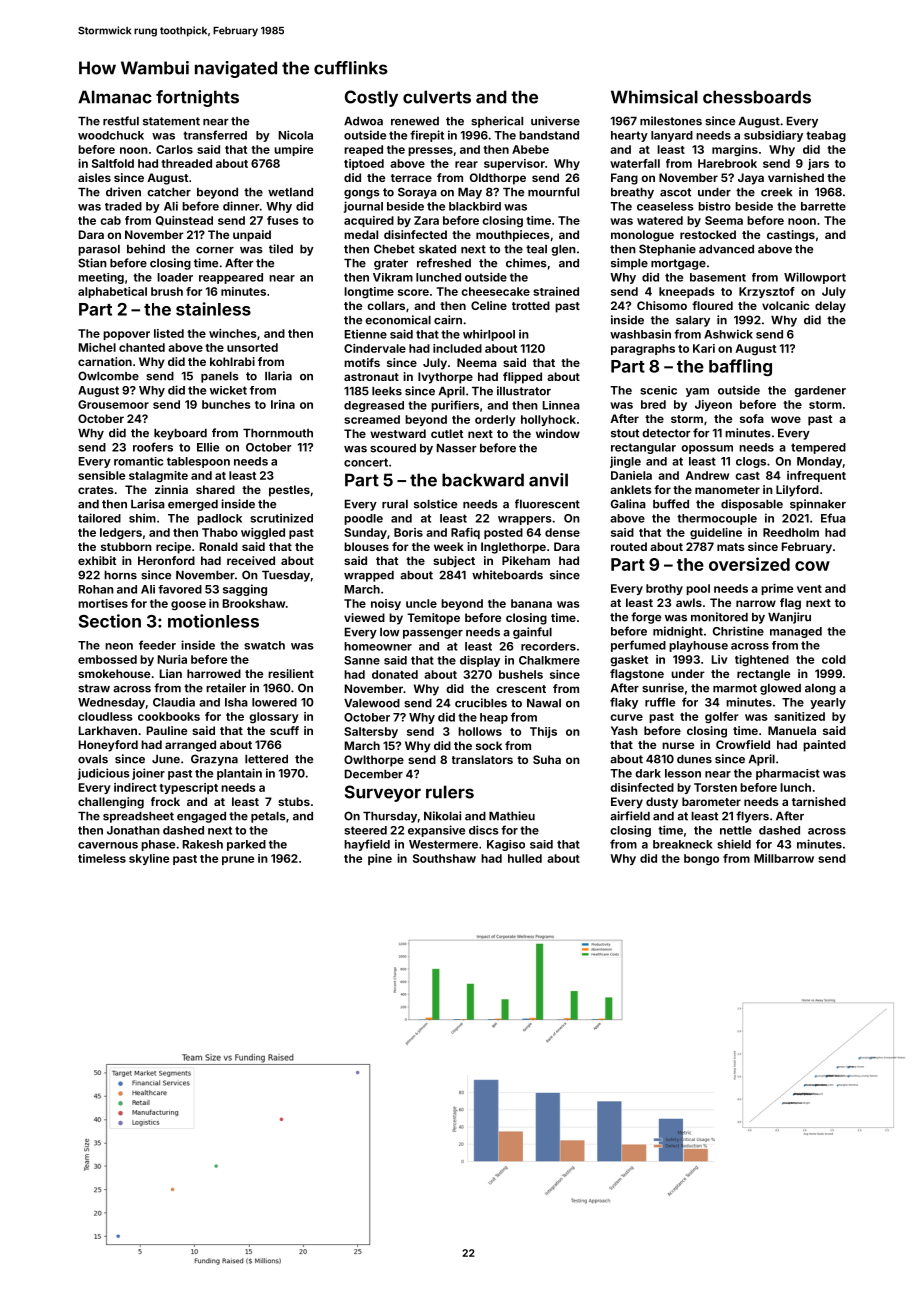 This screenshot has width=924, height=1308. Describe the element at coordinates (654, 97) in the screenshot. I see `Whimsical` at that location.
